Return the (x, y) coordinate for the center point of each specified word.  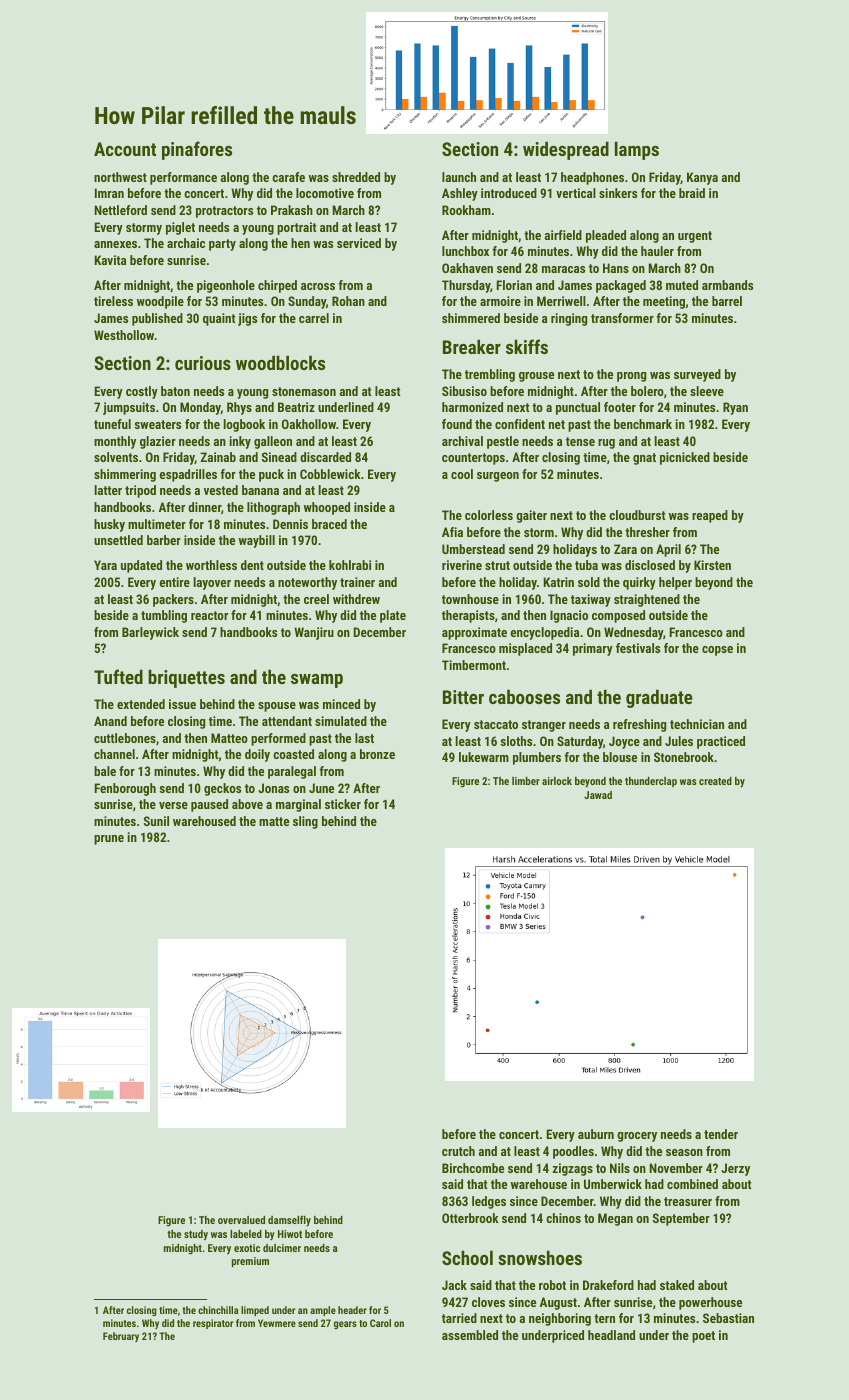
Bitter (463, 697)
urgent (695, 237)
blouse (620, 757)
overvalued (241, 1220)
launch (459, 177)
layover (212, 583)
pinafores (197, 150)
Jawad (598, 795)
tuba (586, 565)
